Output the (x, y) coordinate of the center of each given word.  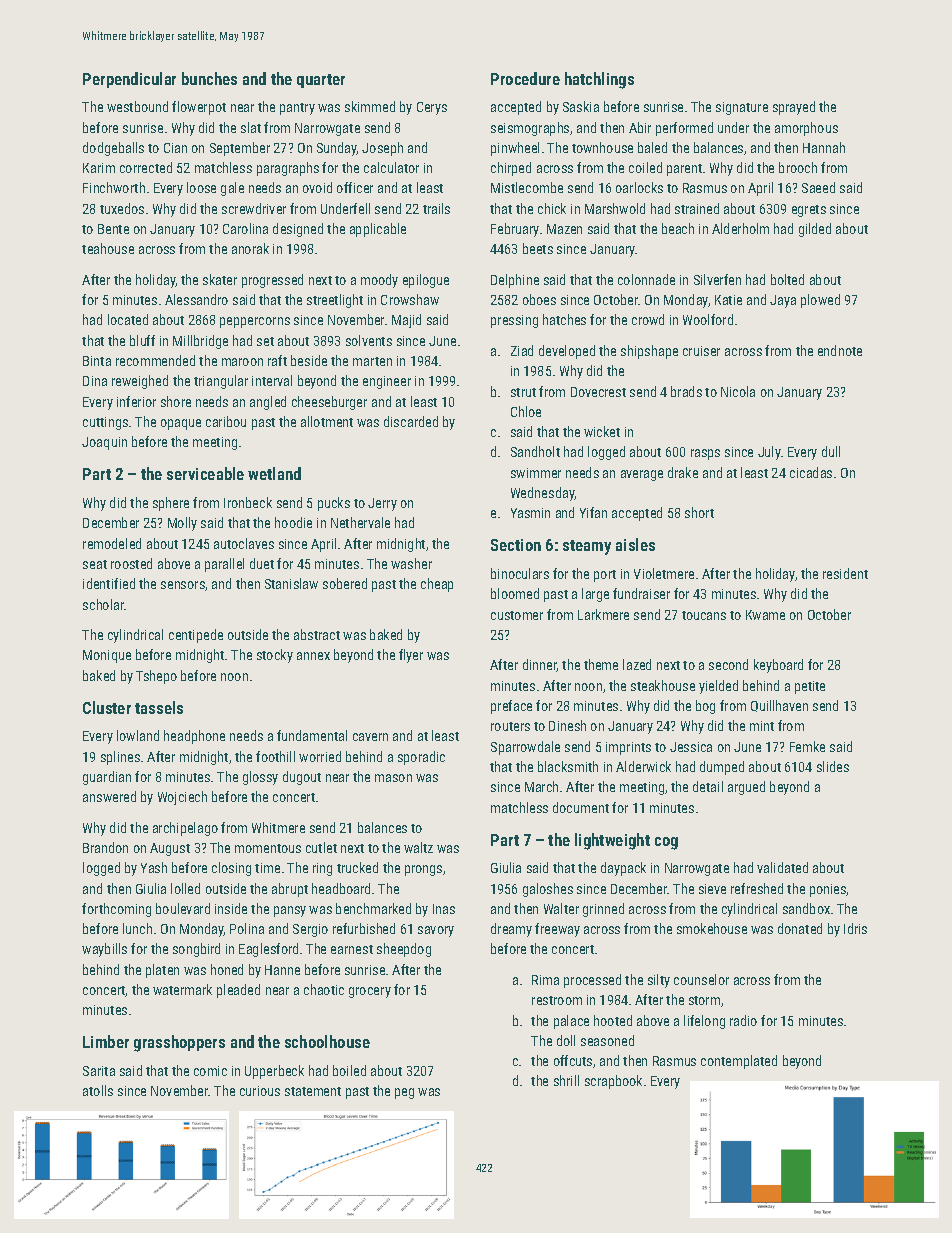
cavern (370, 737)
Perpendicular (129, 80)
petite (810, 687)
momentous (268, 848)
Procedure (525, 78)
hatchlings (599, 80)
